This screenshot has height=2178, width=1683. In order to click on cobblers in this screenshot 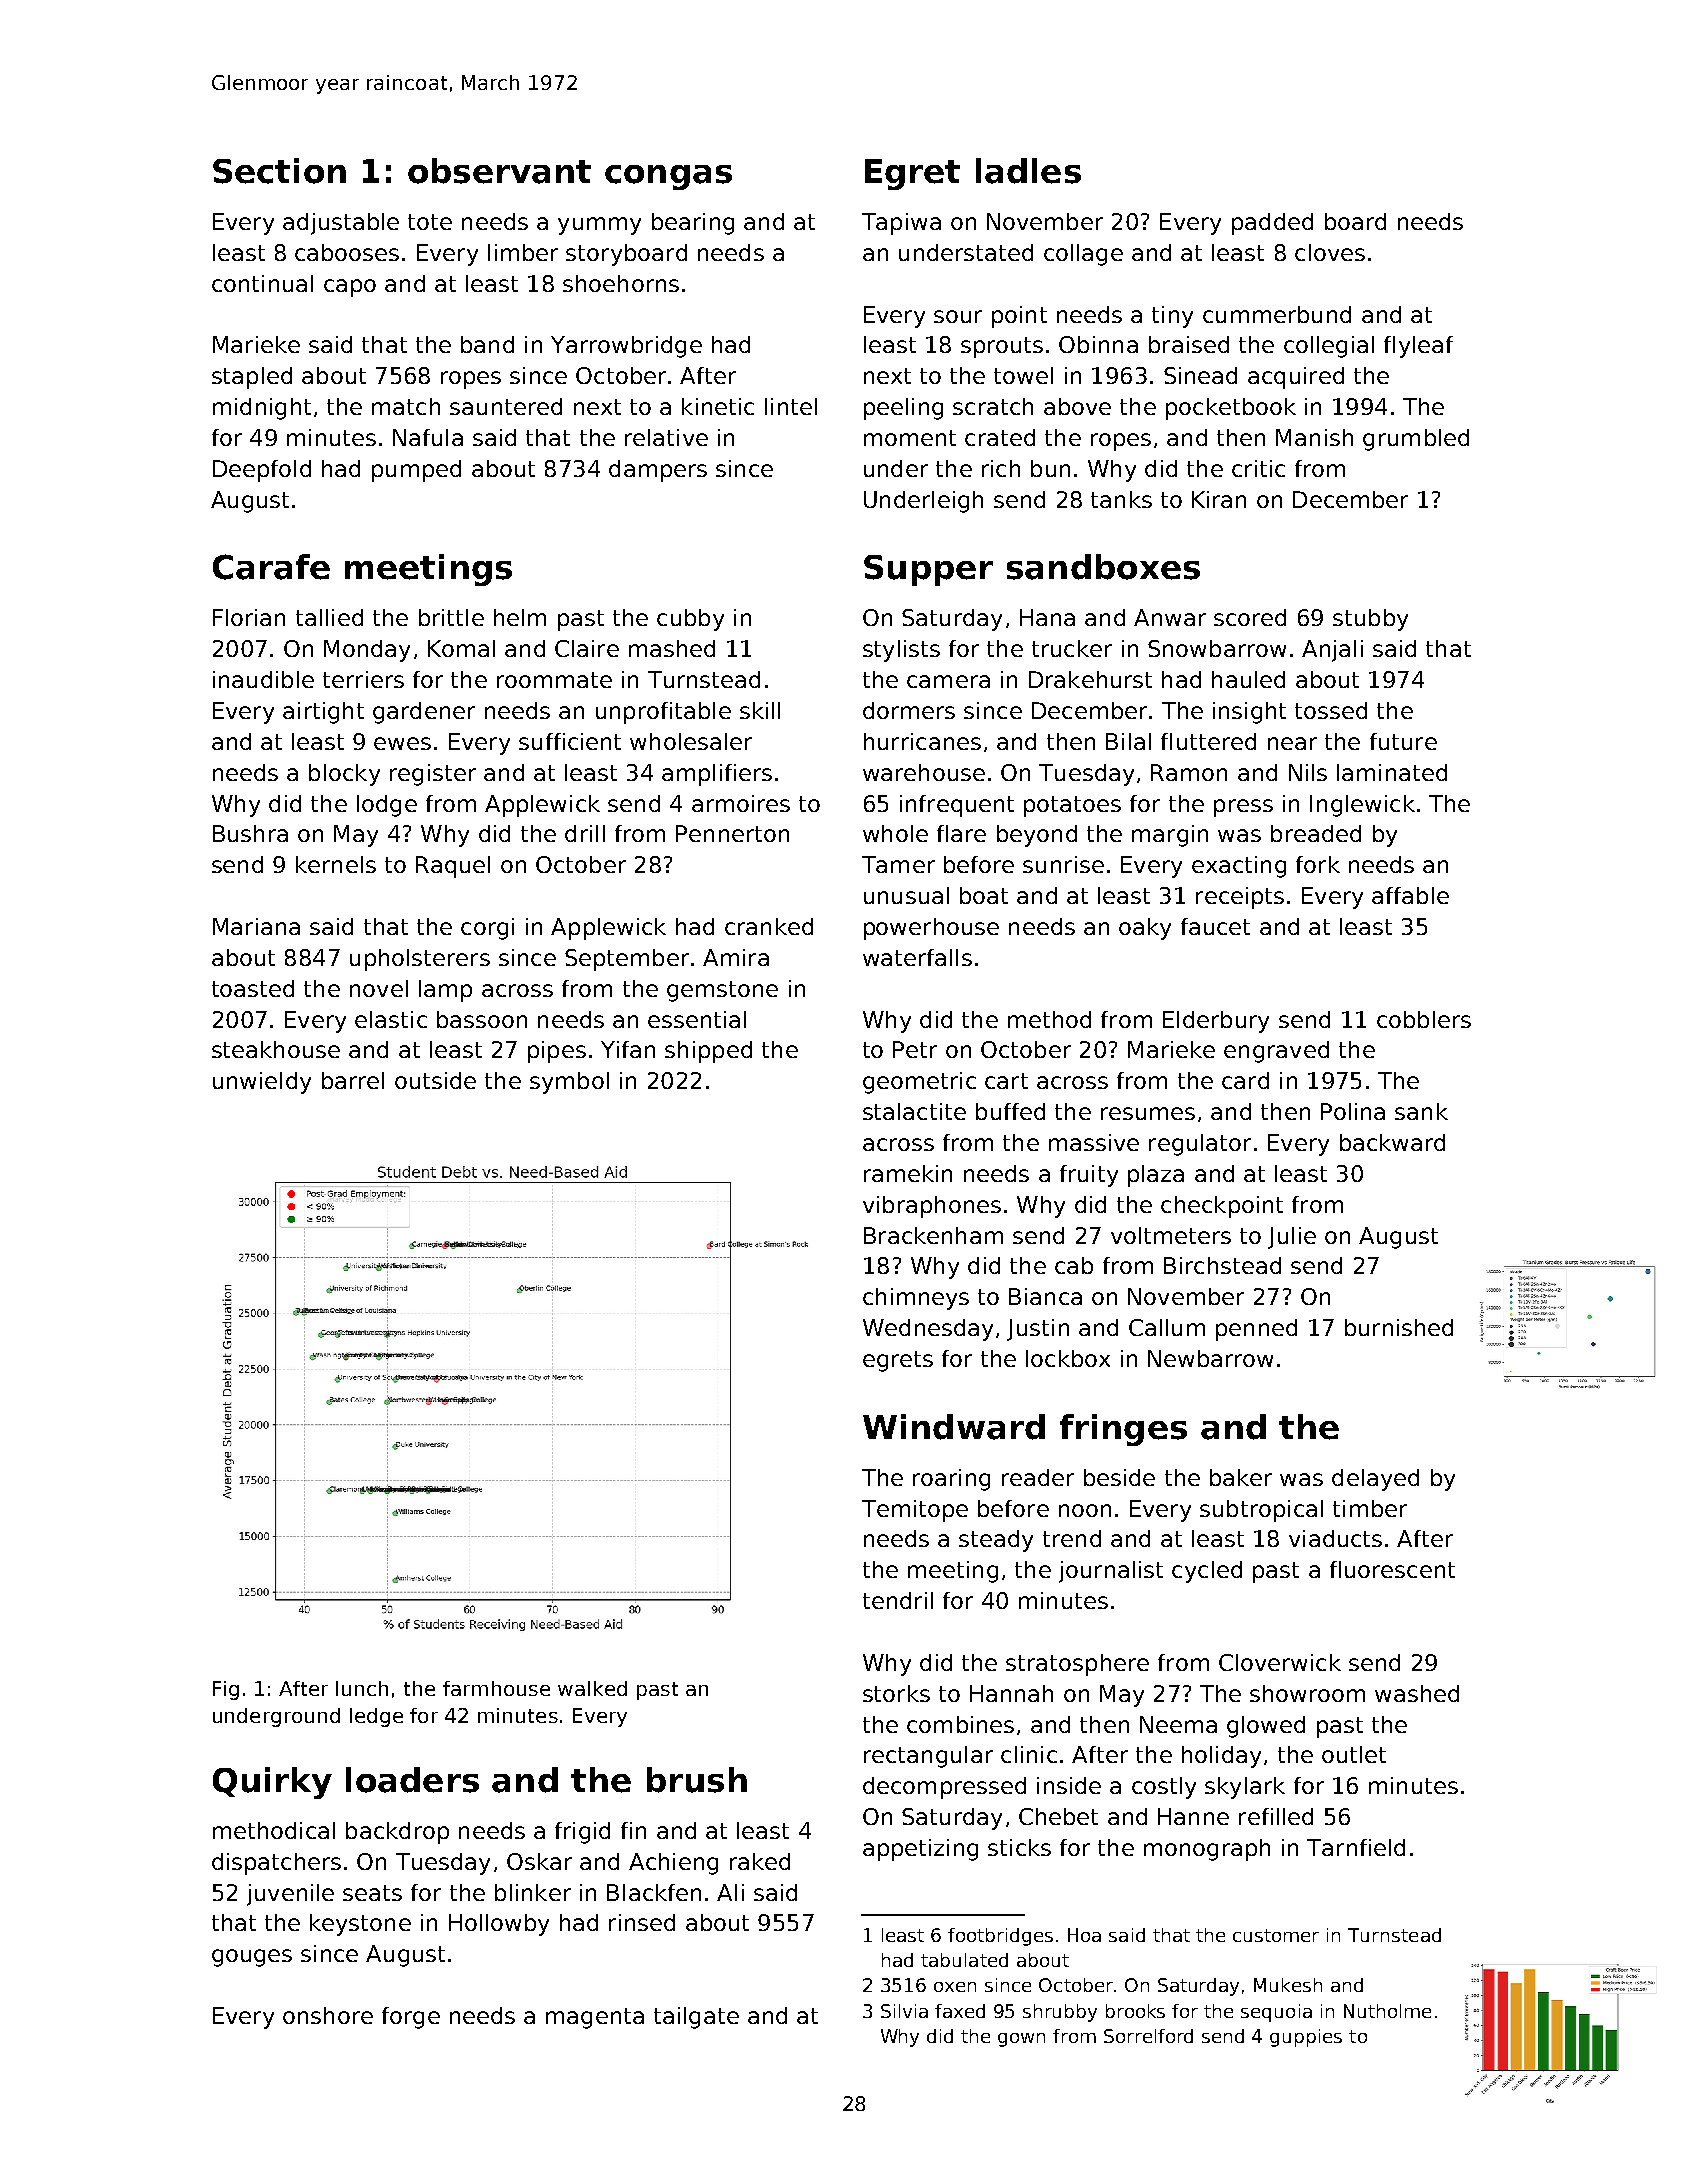, I will do `click(1424, 1019)`.
